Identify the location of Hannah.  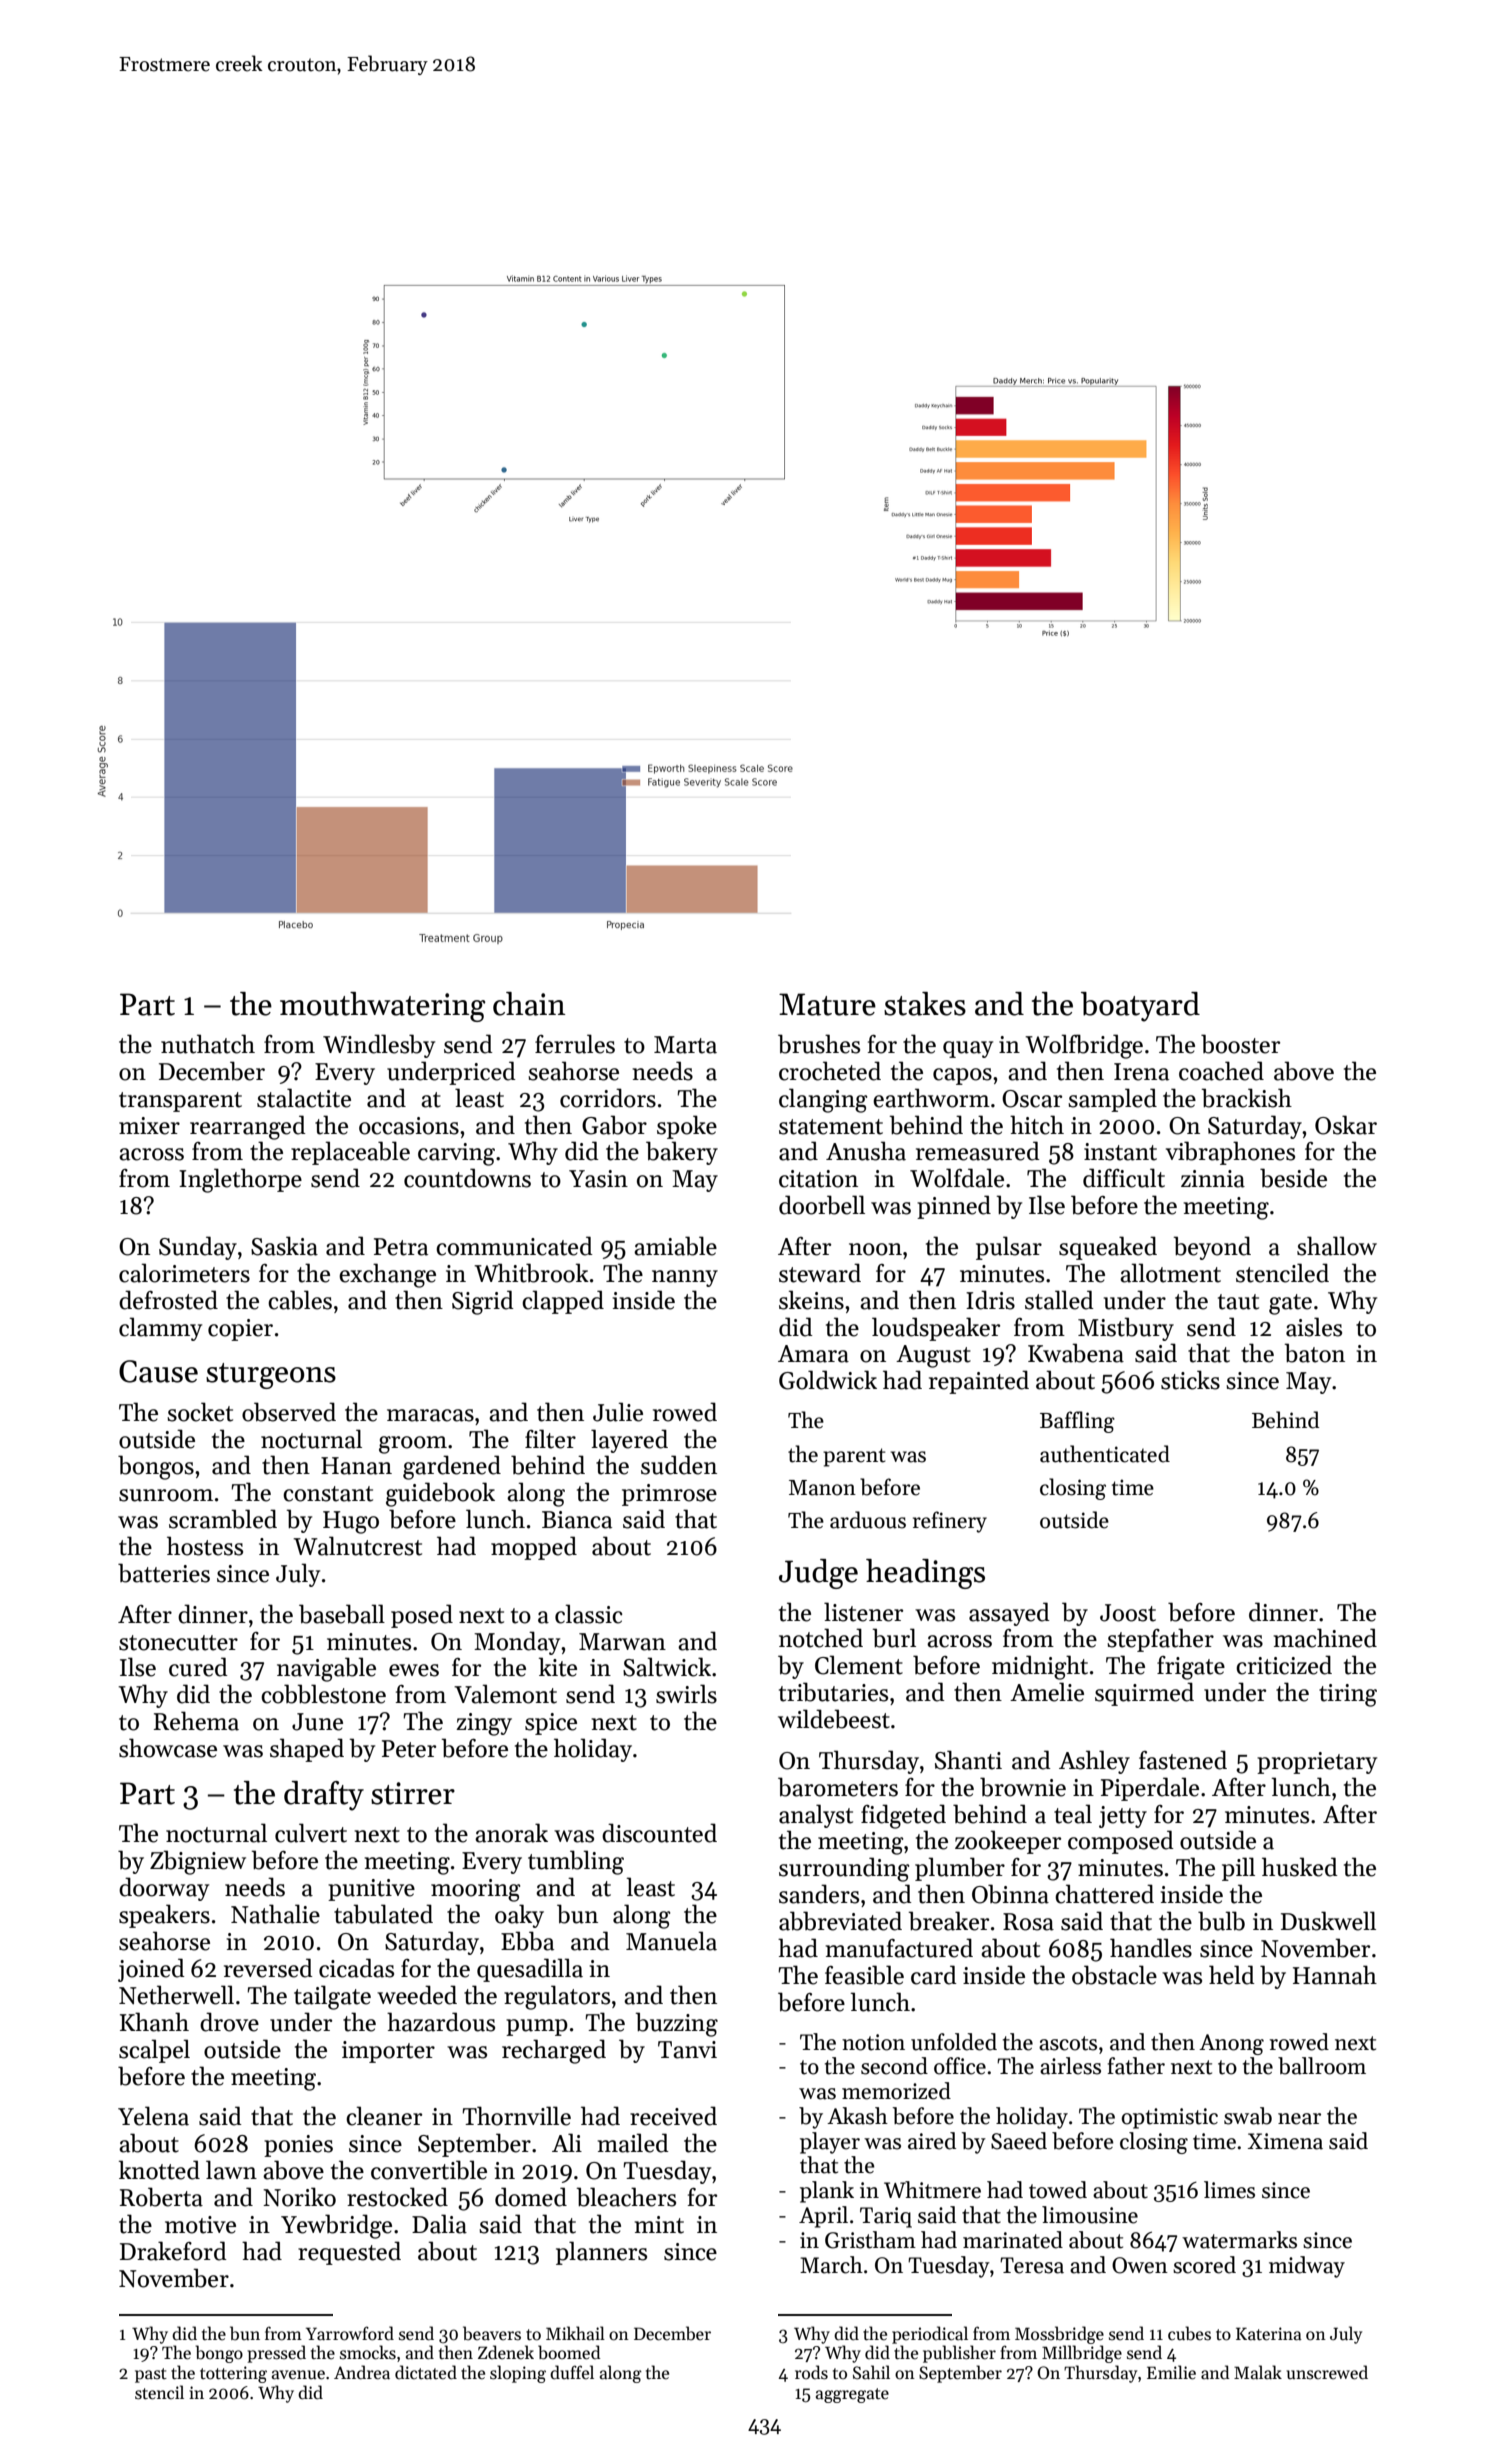
(1335, 1975).
